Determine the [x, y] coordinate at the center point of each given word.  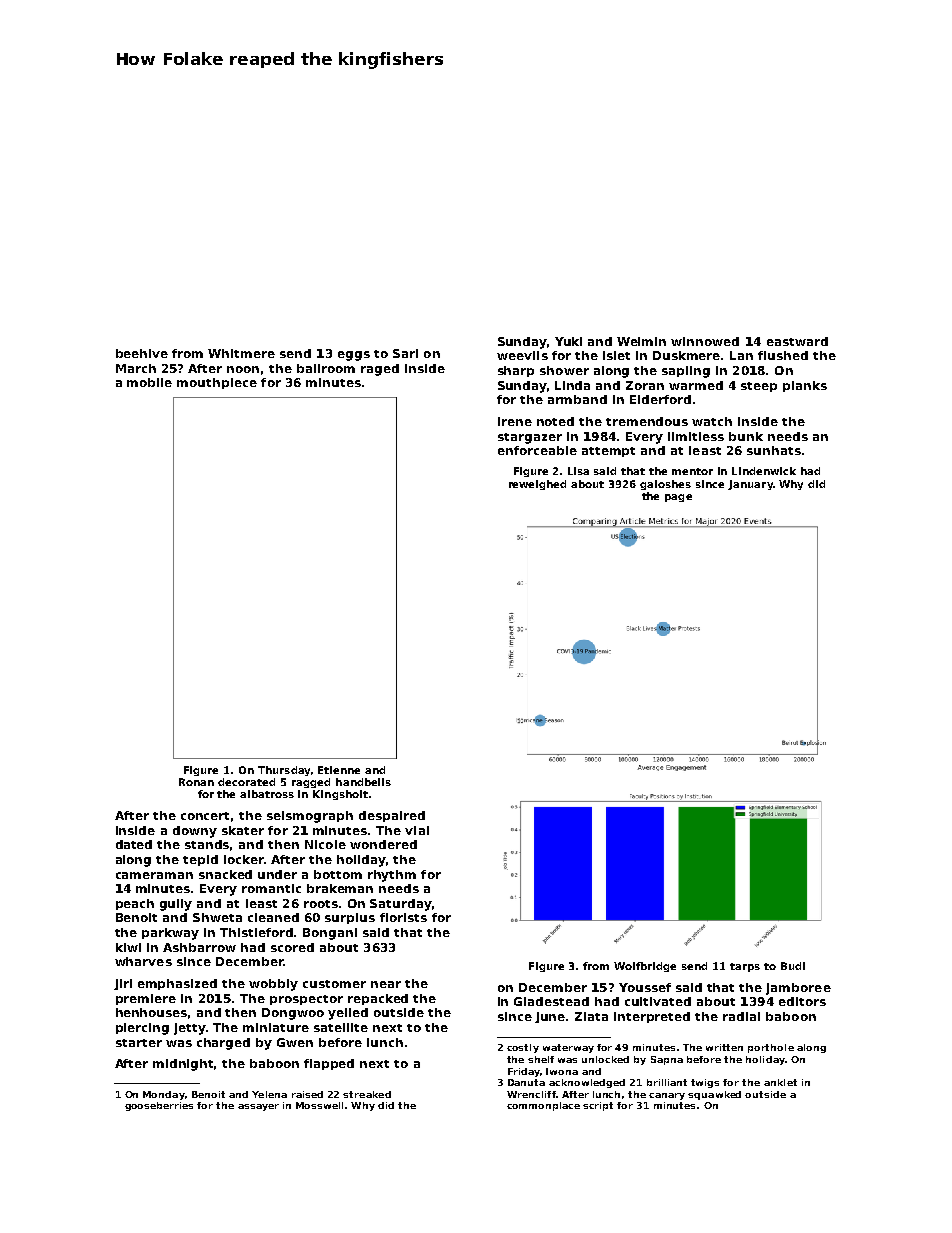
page [678, 498]
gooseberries [159, 1106]
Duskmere [687, 355]
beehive [142, 353]
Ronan [196, 782]
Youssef [645, 987]
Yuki [568, 341]
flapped [329, 1064]
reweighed [537, 485]
